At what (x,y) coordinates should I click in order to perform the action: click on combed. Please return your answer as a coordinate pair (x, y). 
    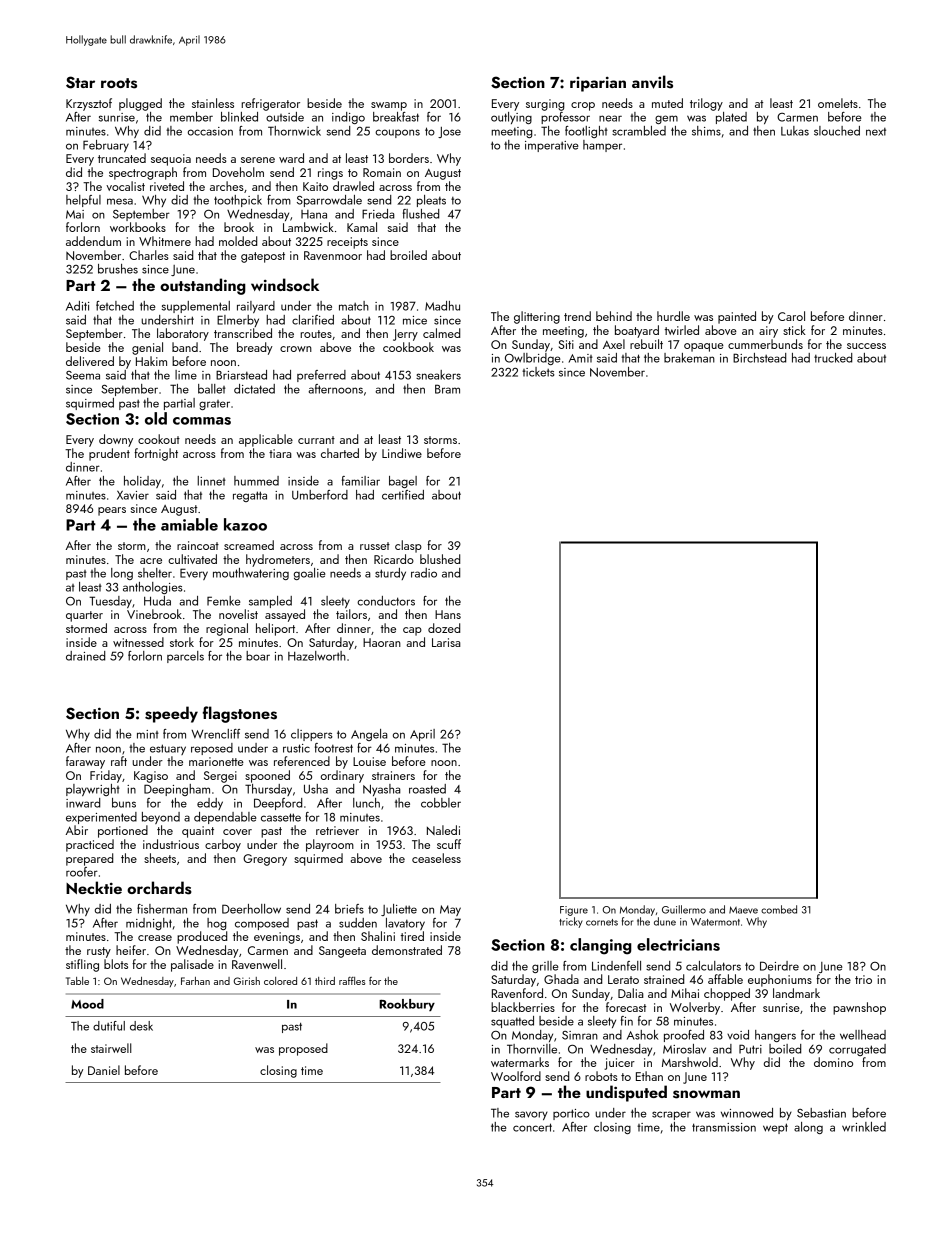
    Looking at the image, I should click on (779, 909).
